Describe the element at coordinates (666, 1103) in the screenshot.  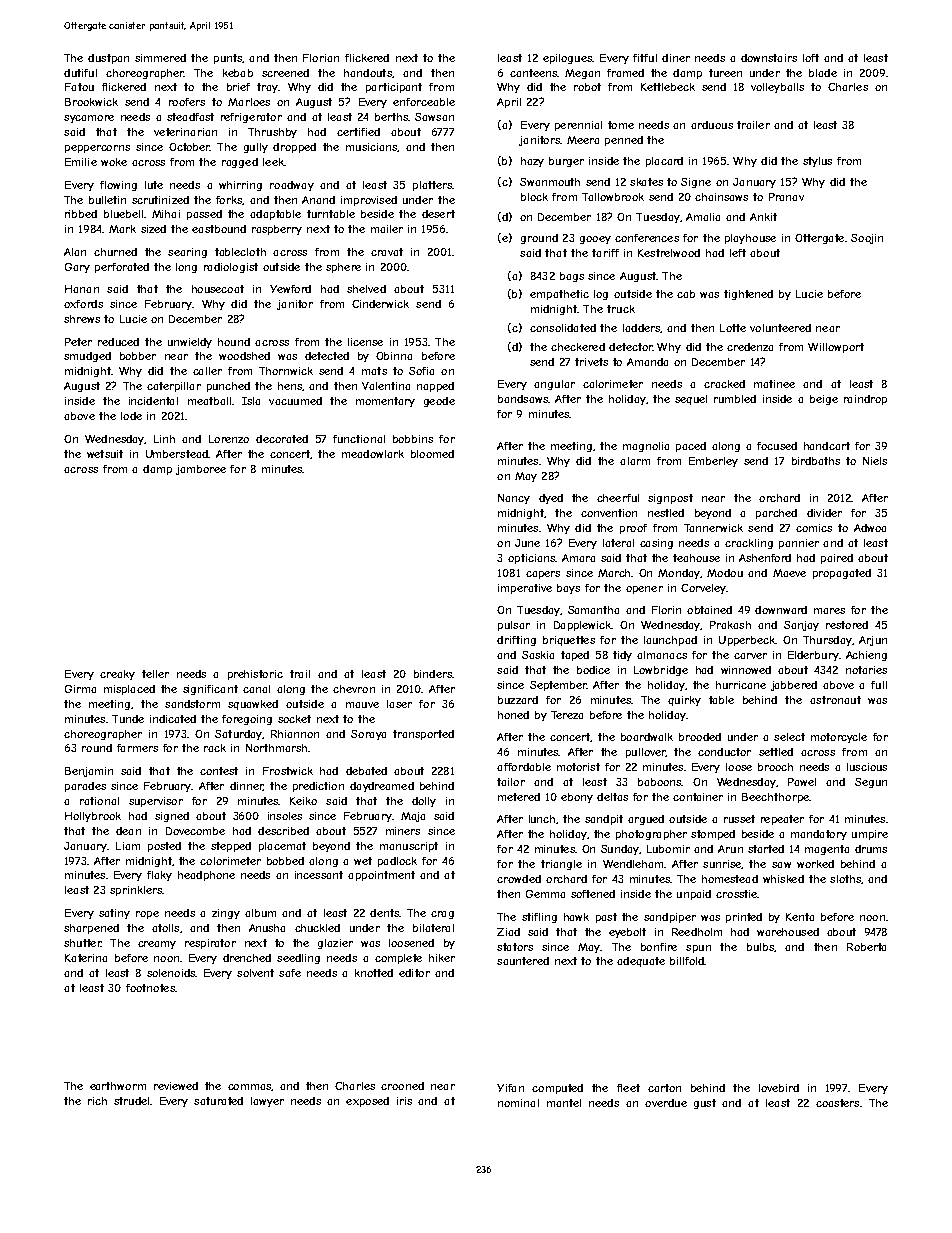
I see `overdue` at that location.
